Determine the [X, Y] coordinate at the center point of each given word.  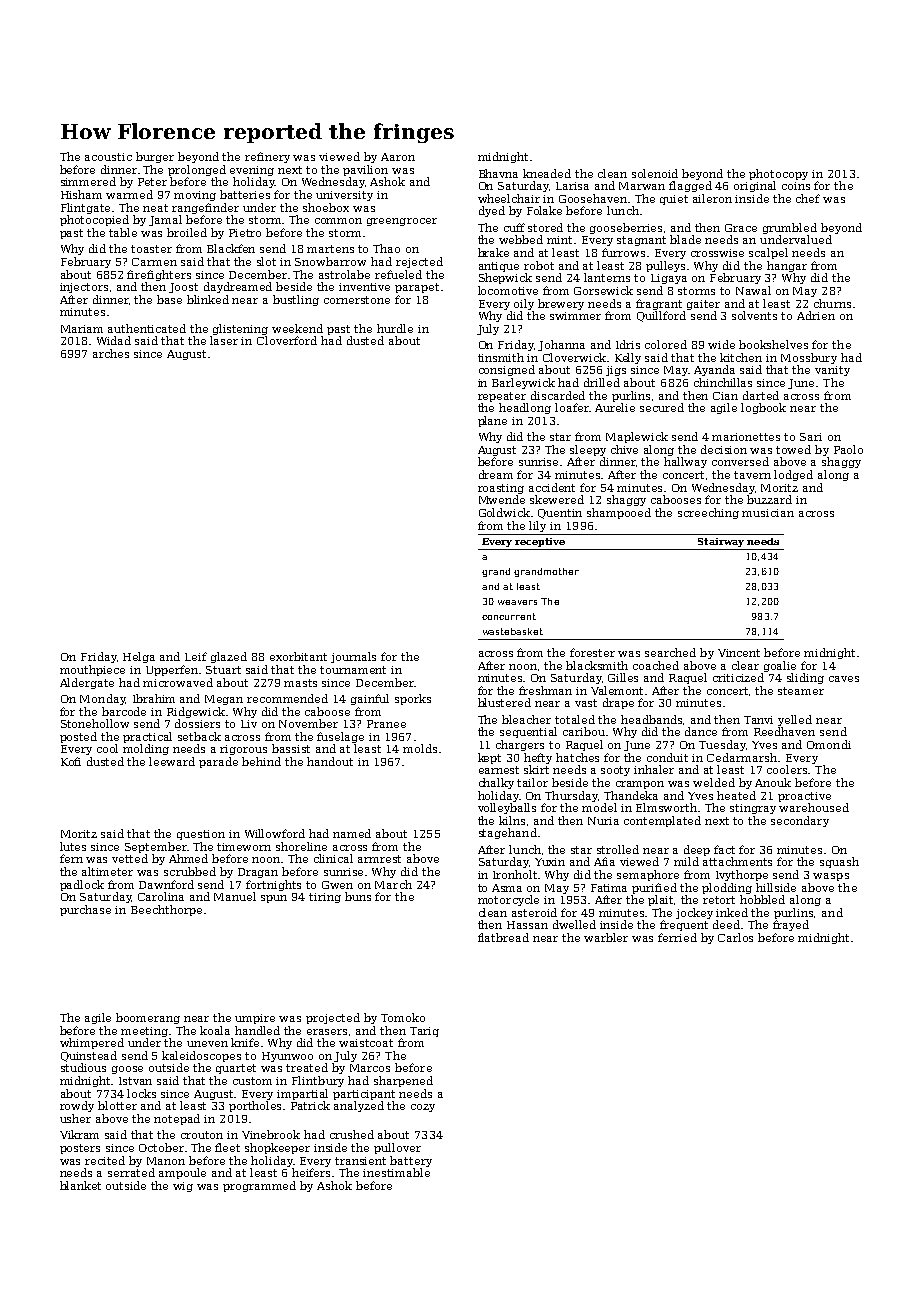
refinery [267, 157]
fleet [227, 1147]
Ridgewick [196, 712]
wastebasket [513, 631]
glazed [229, 657]
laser [224, 340]
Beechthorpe [166, 910]
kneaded [547, 173]
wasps [831, 877]
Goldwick [504, 512]
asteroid [534, 912]
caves [844, 679]
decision [724, 449]
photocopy [778, 174]
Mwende [502, 499]
